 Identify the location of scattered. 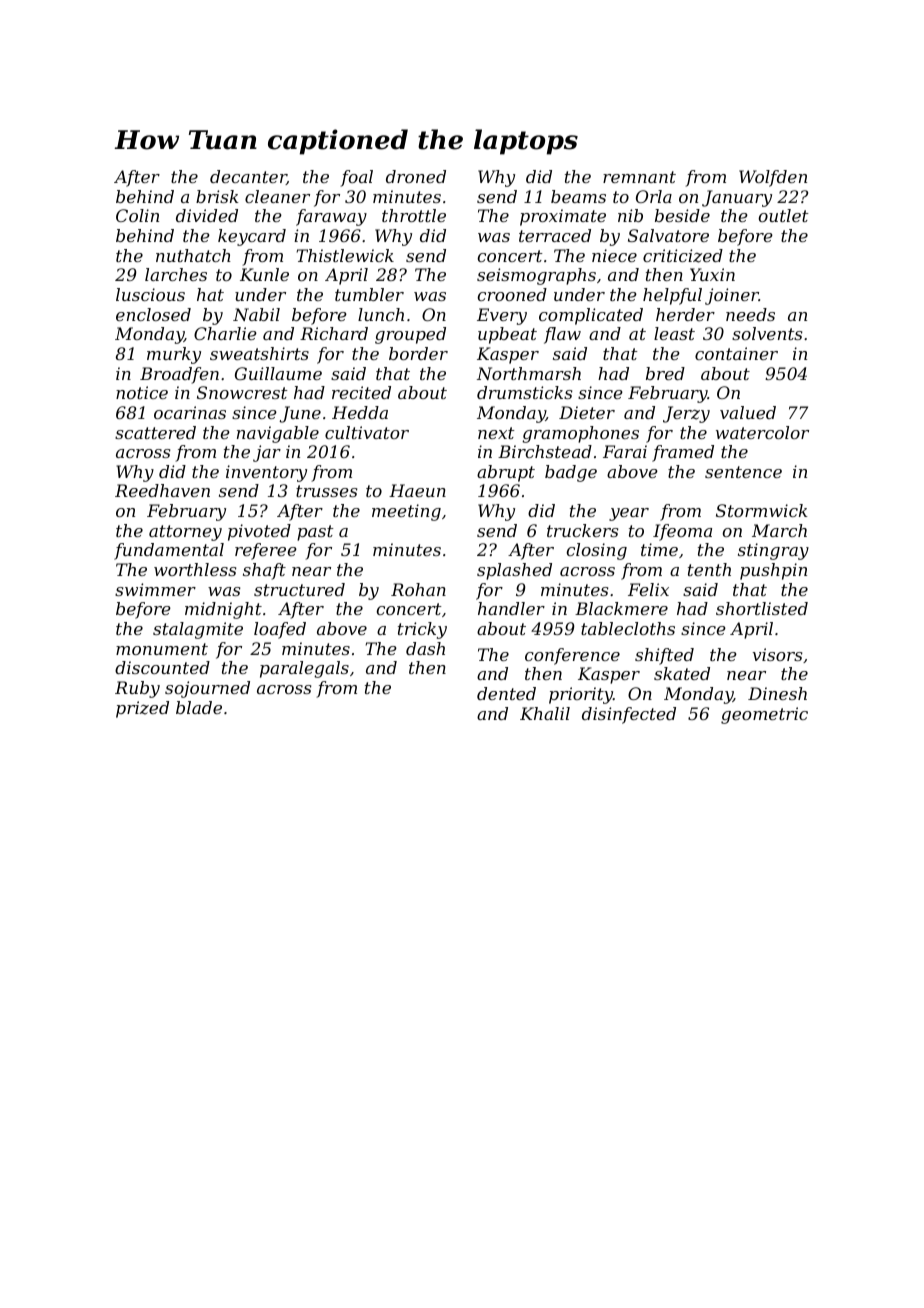
(155, 432).
